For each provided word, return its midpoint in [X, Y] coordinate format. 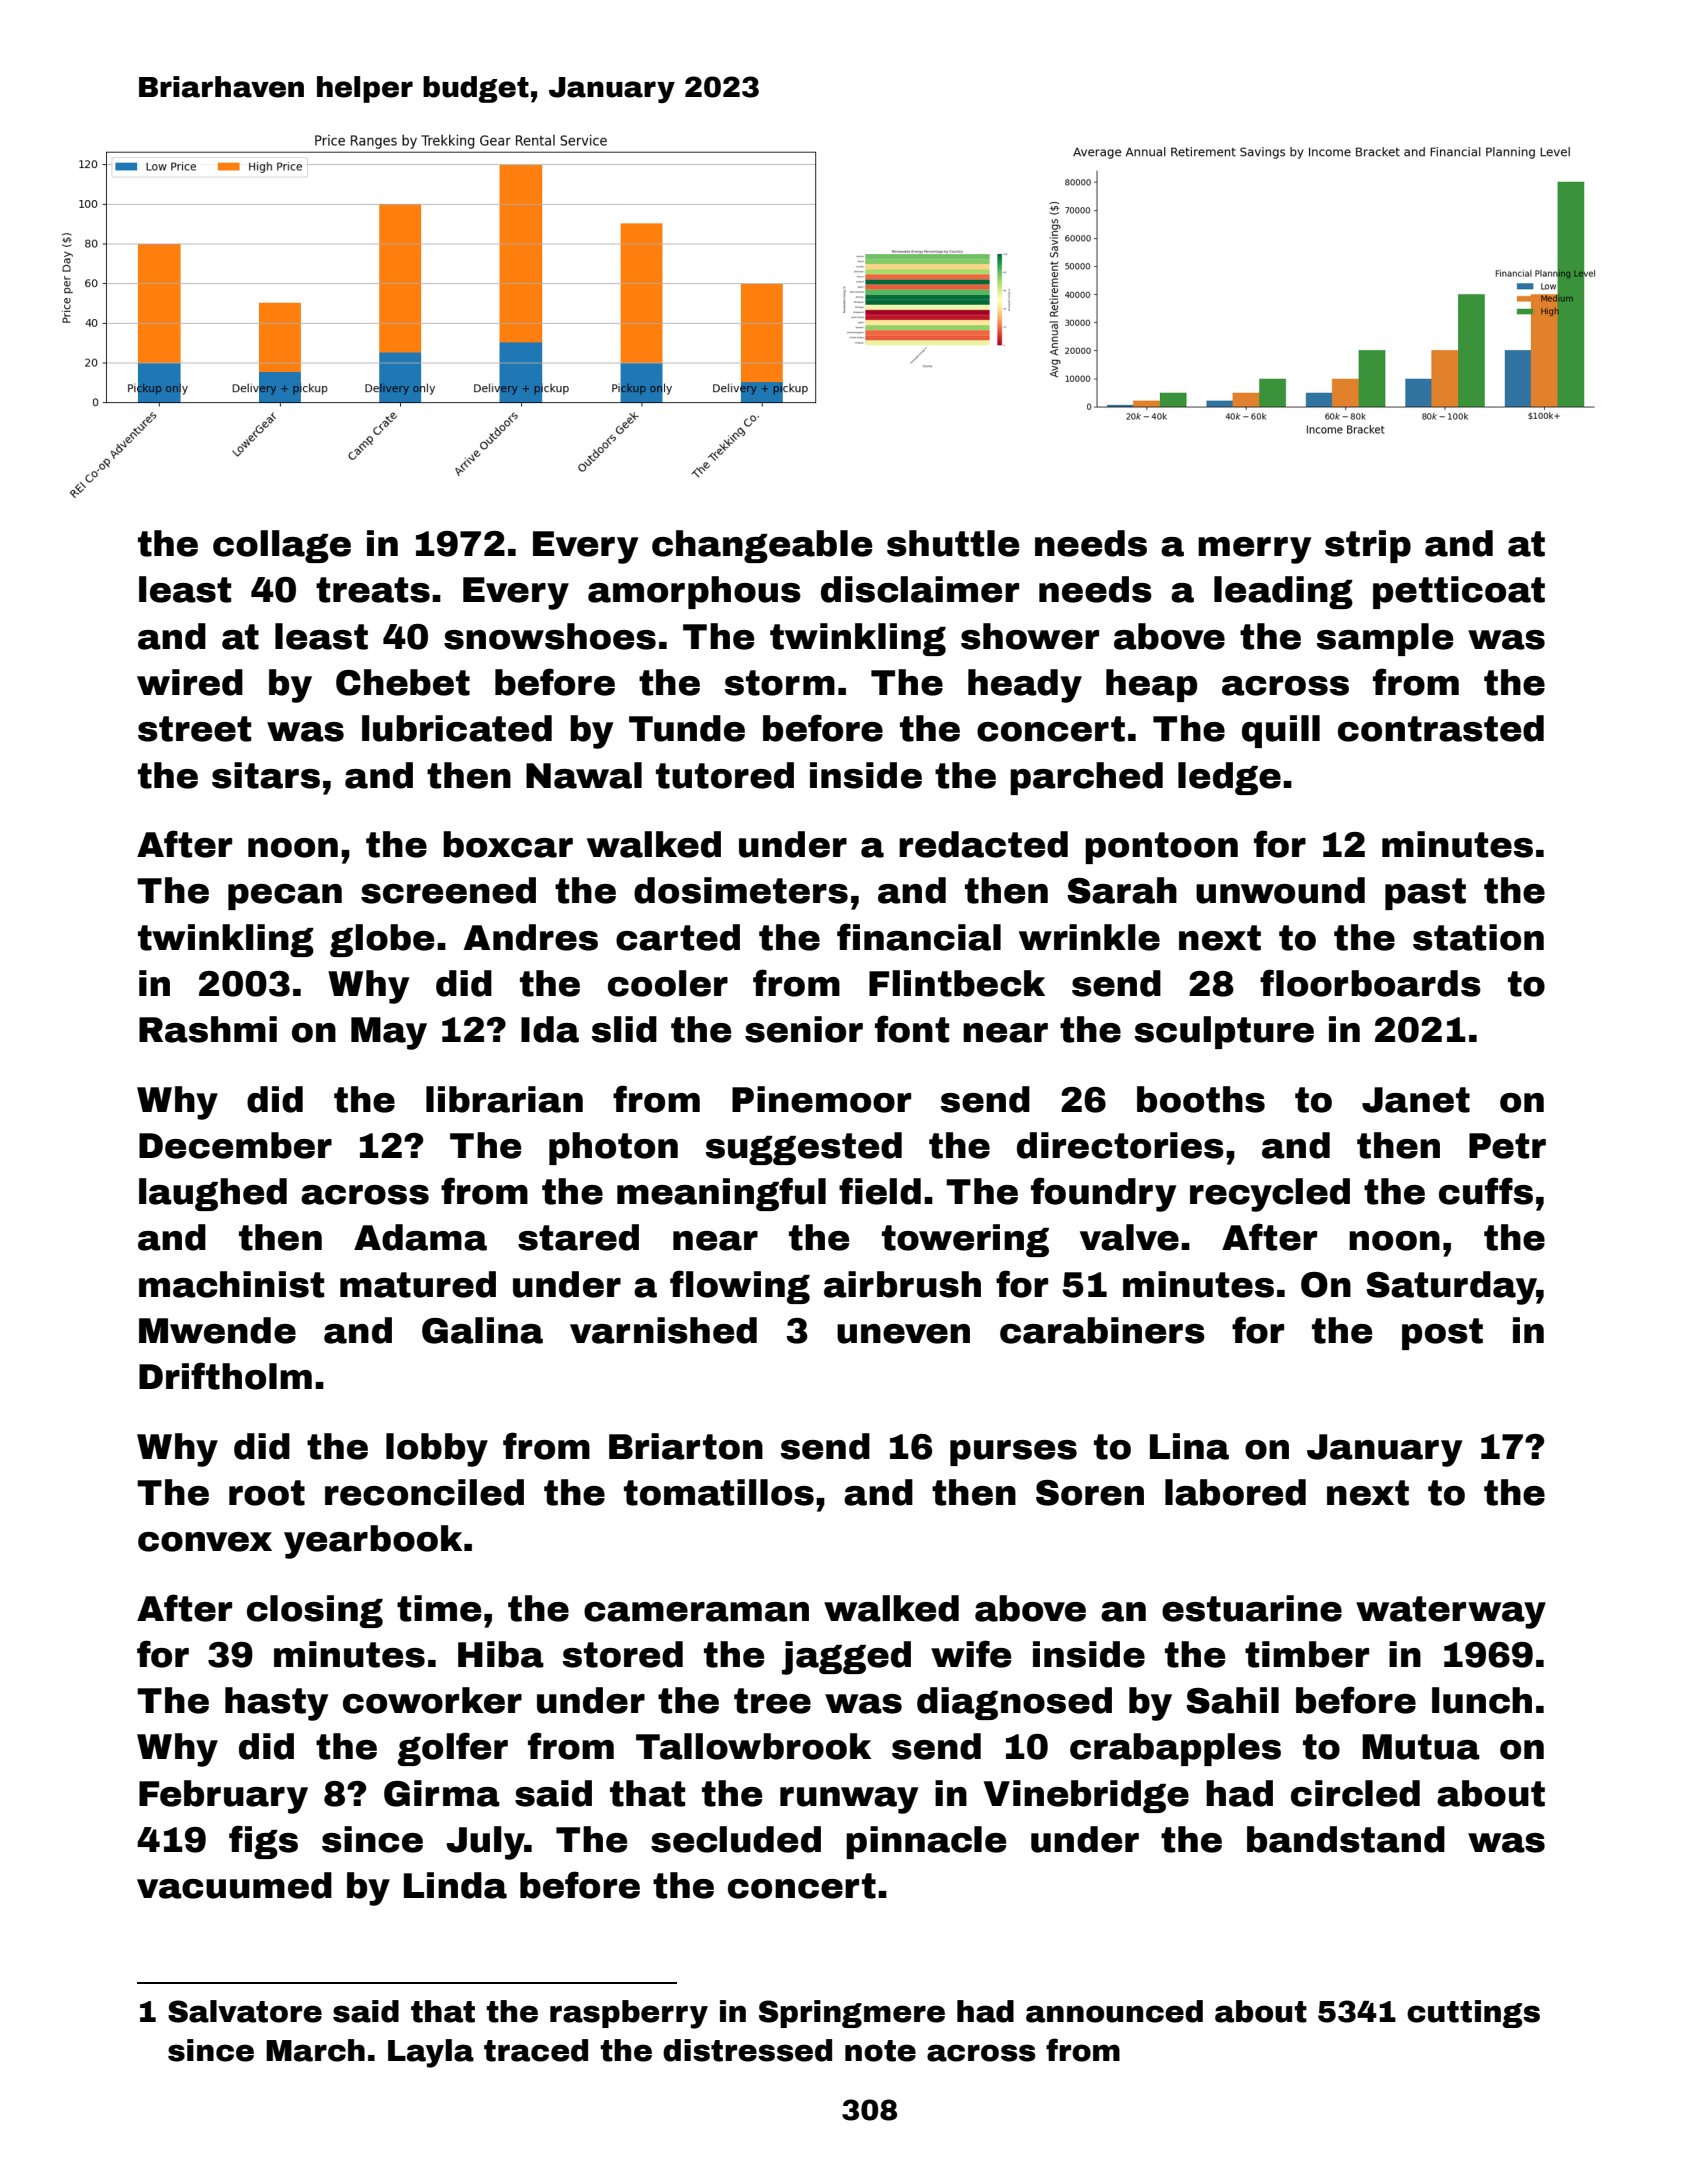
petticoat [1459, 592]
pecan [285, 897]
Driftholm [225, 1376]
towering [965, 1240]
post [1442, 1334]
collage [282, 546]
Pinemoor [821, 1099]
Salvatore [245, 2011]
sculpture [1224, 1032]
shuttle [953, 543]
